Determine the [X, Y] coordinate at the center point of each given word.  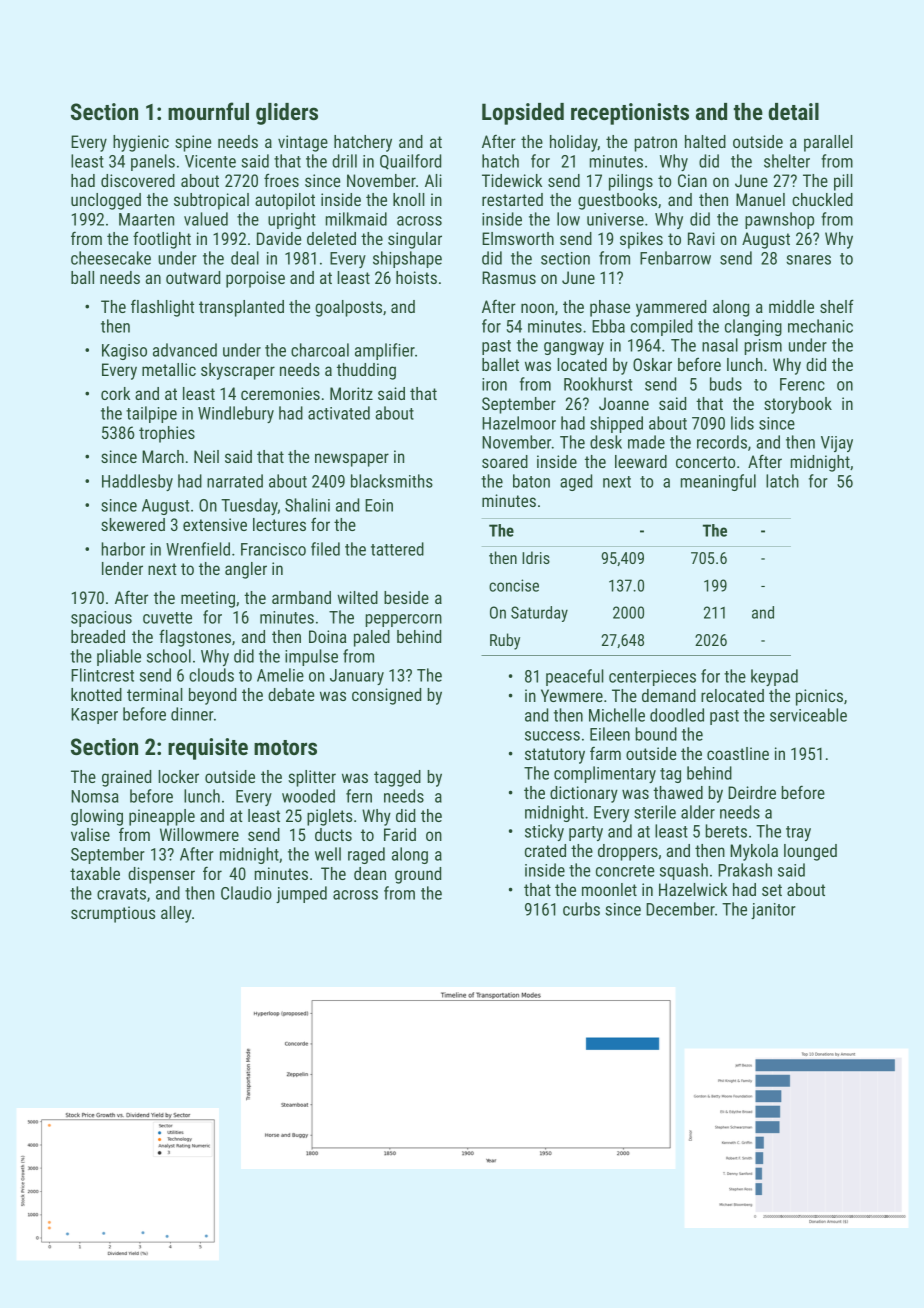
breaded [98, 636]
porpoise [255, 279]
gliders [287, 114]
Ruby [505, 641]
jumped [301, 894]
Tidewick [512, 180]
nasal [720, 345]
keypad [774, 677]
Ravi [701, 238]
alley [176, 914]
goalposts [348, 308]
